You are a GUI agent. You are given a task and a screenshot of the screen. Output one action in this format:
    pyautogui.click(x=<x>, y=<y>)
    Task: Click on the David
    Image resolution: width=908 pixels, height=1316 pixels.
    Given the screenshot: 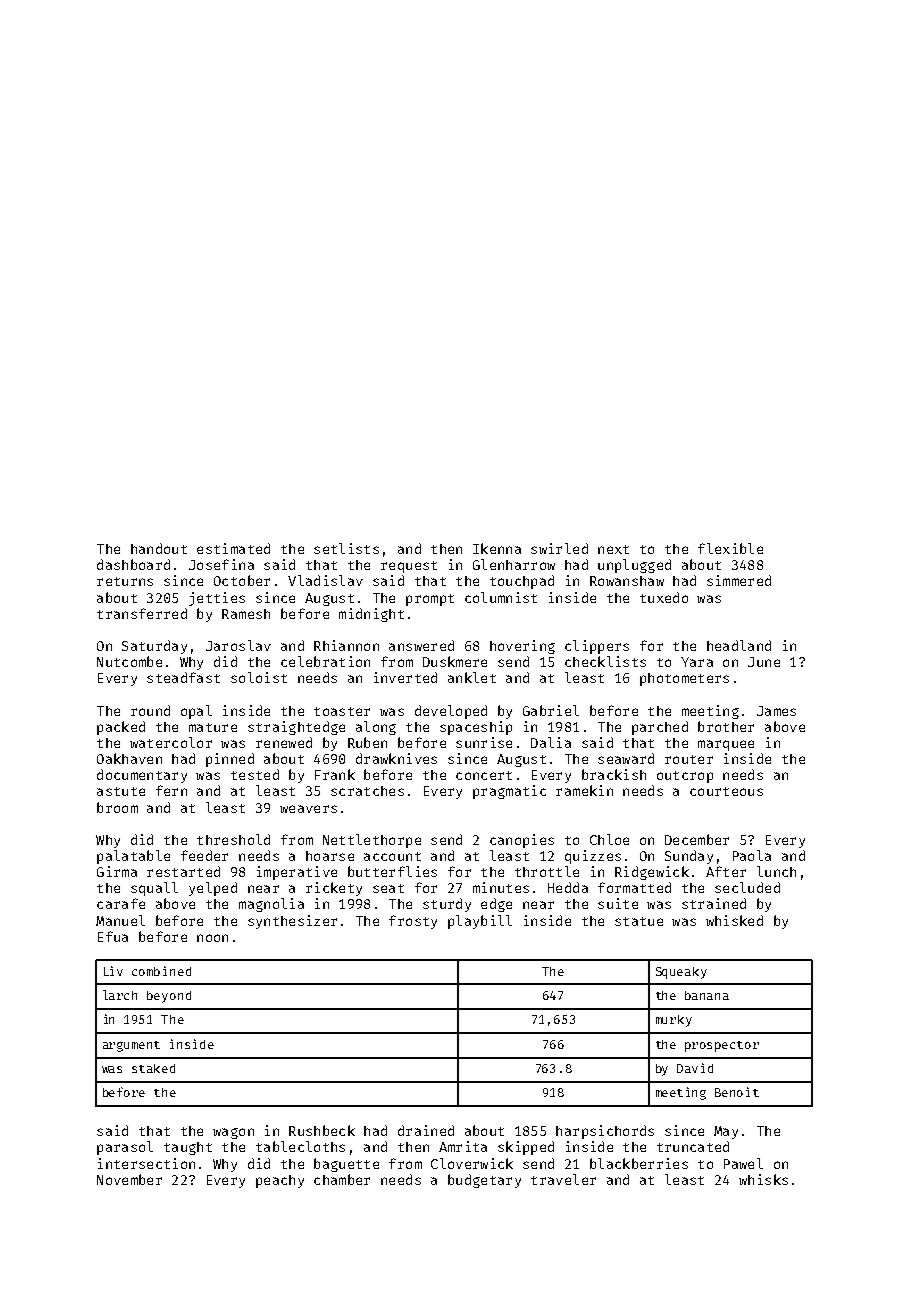 What is the action you would take?
    pyautogui.click(x=695, y=1068)
